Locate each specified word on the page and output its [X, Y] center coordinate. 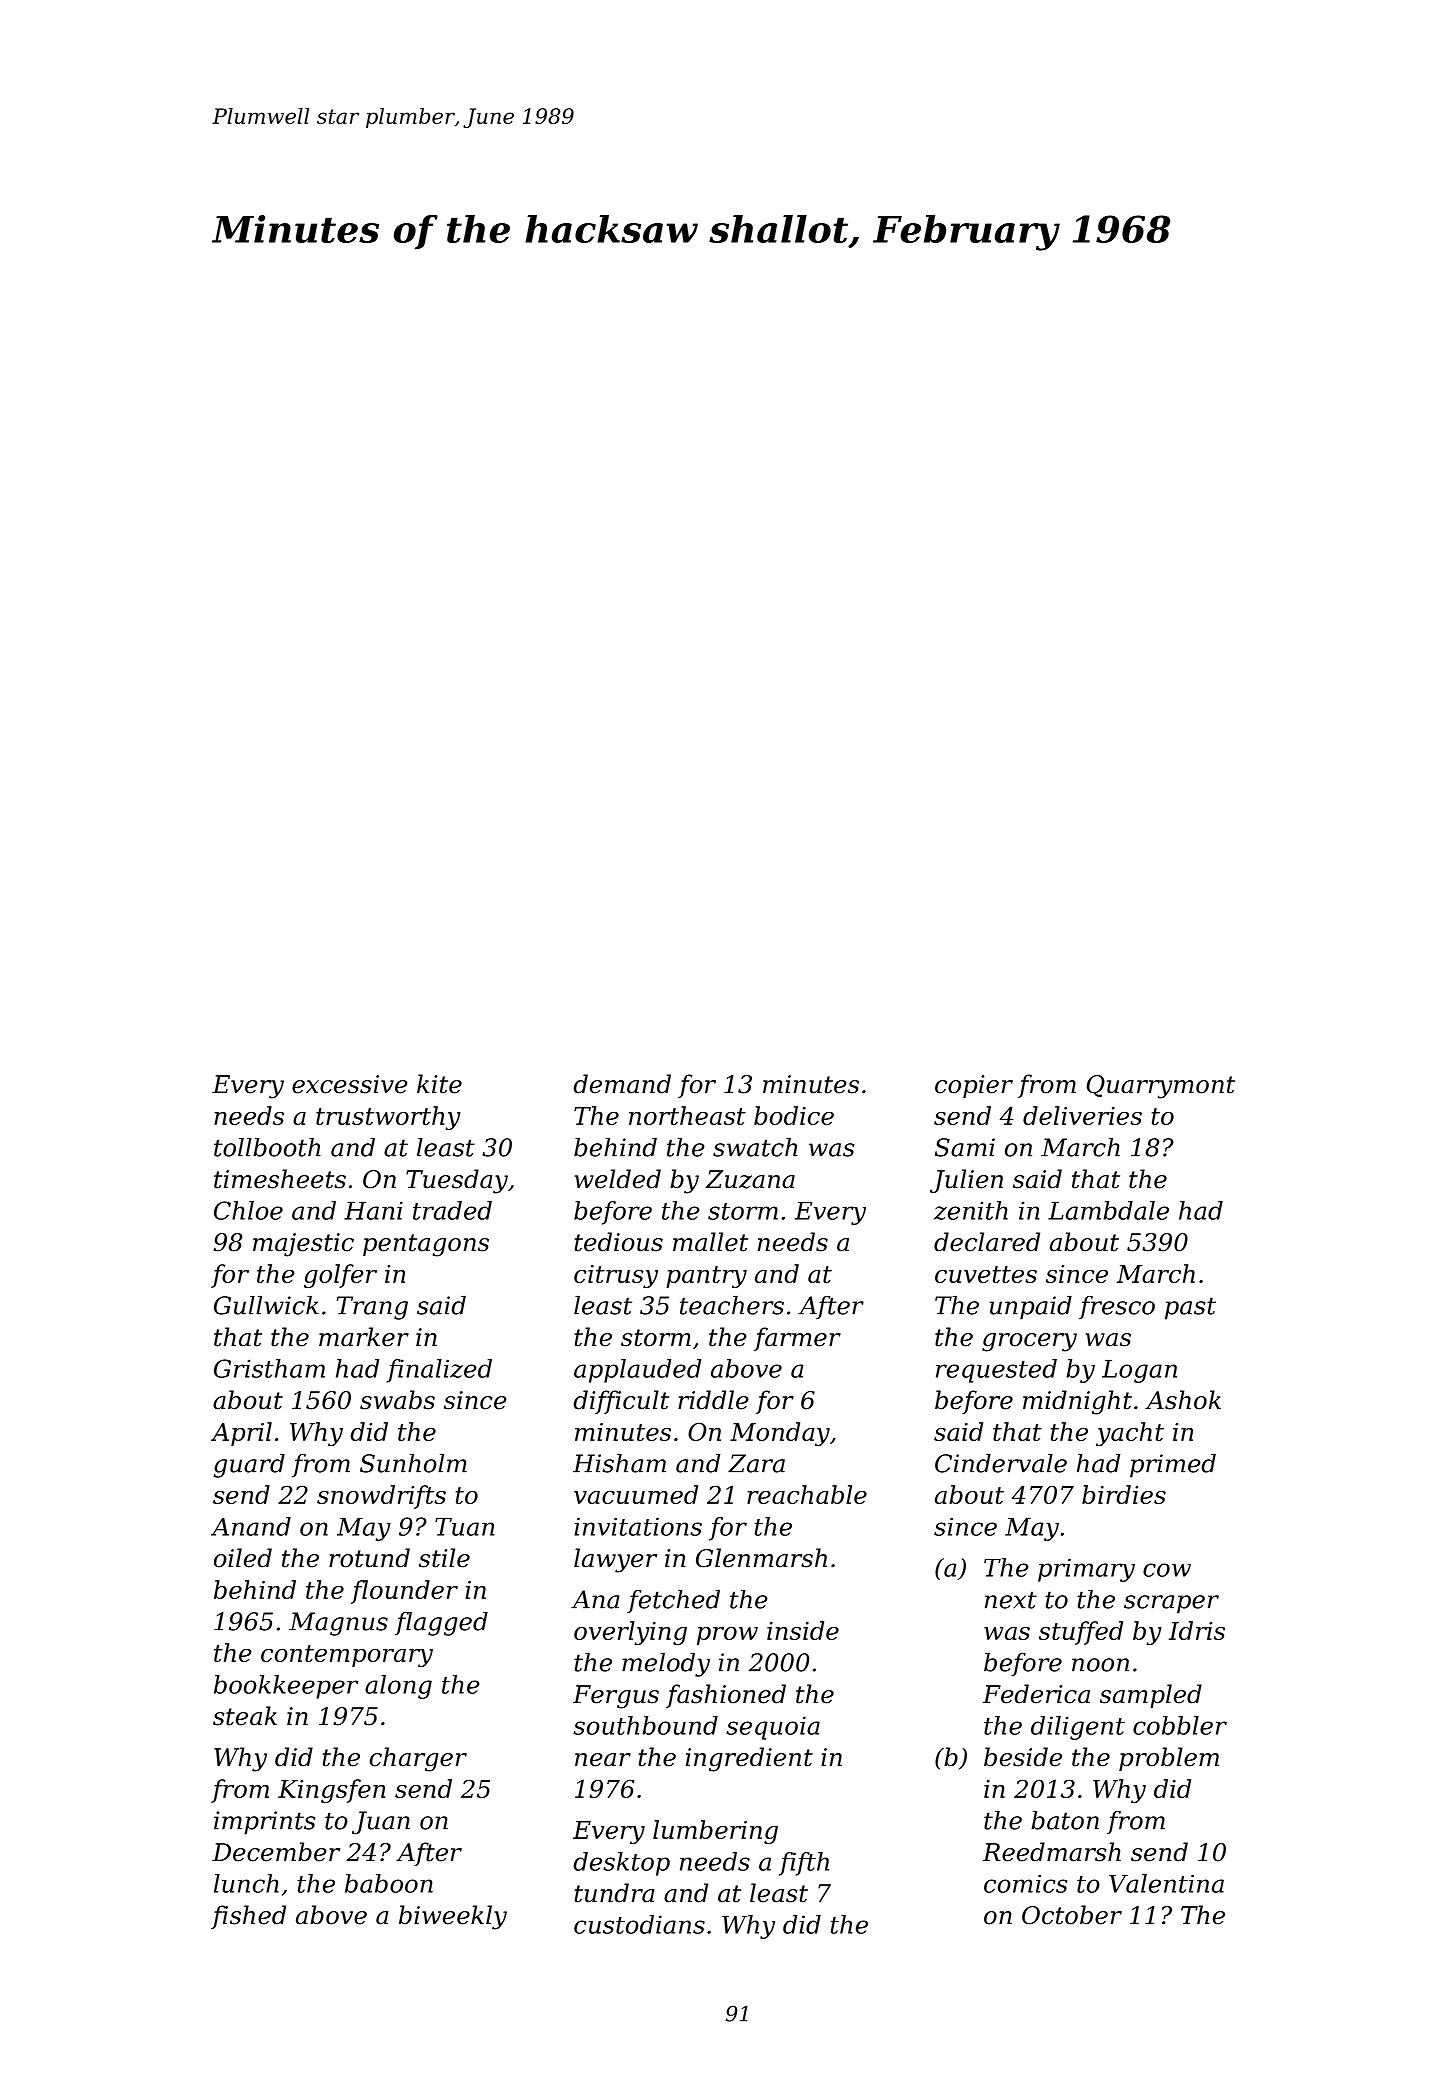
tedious [619, 1242]
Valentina [1166, 1883]
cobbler [1180, 1725]
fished [248, 1917]
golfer [340, 1276]
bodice [794, 1115]
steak [245, 1716]
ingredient [749, 1759]
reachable [807, 1494]
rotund [369, 1558]
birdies [1124, 1494]
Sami [965, 1147]
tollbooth [267, 1147]
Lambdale [1108, 1210]
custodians [639, 1924]
